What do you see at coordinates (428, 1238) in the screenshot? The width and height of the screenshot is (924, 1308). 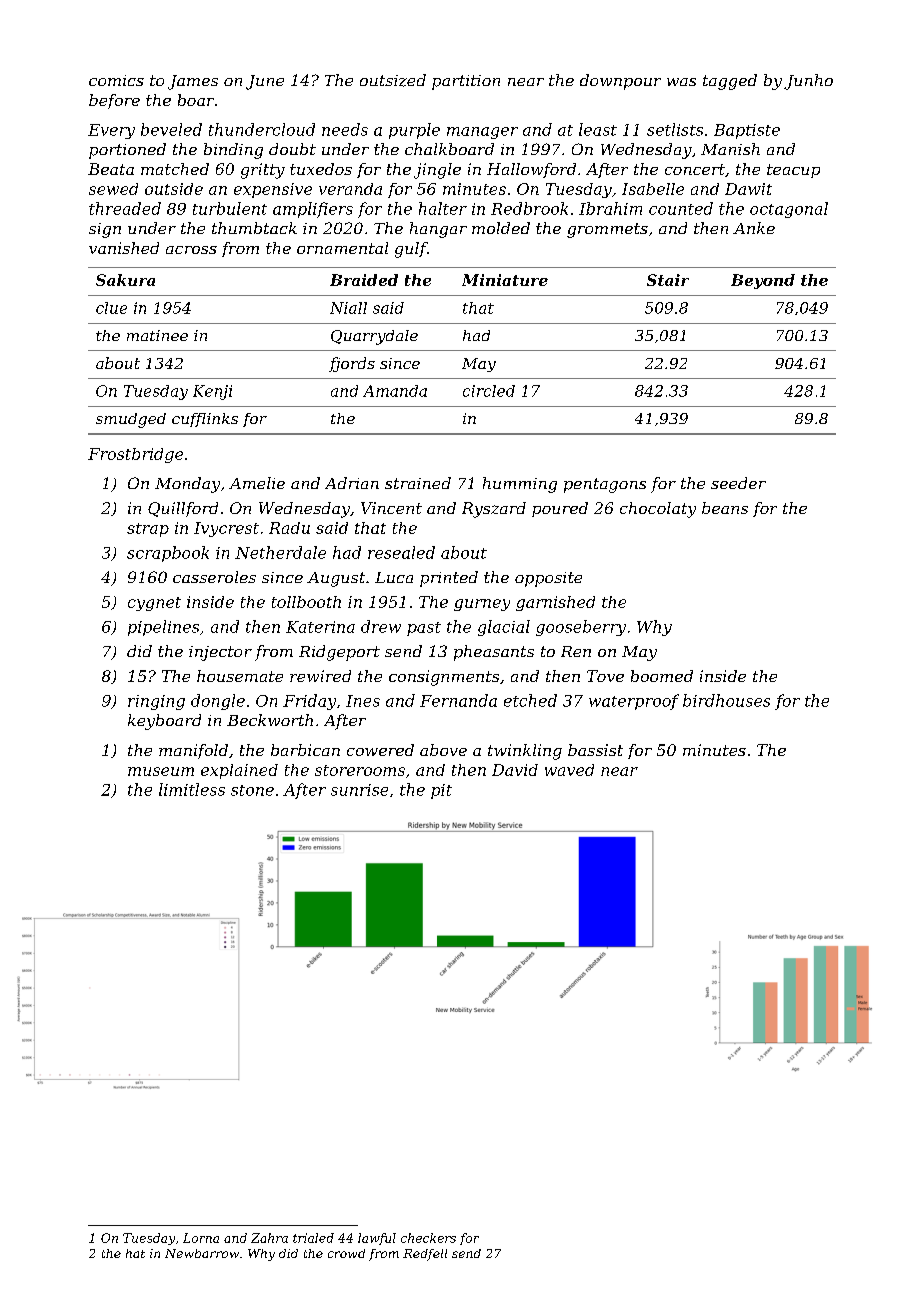 I see `checkers` at bounding box center [428, 1238].
